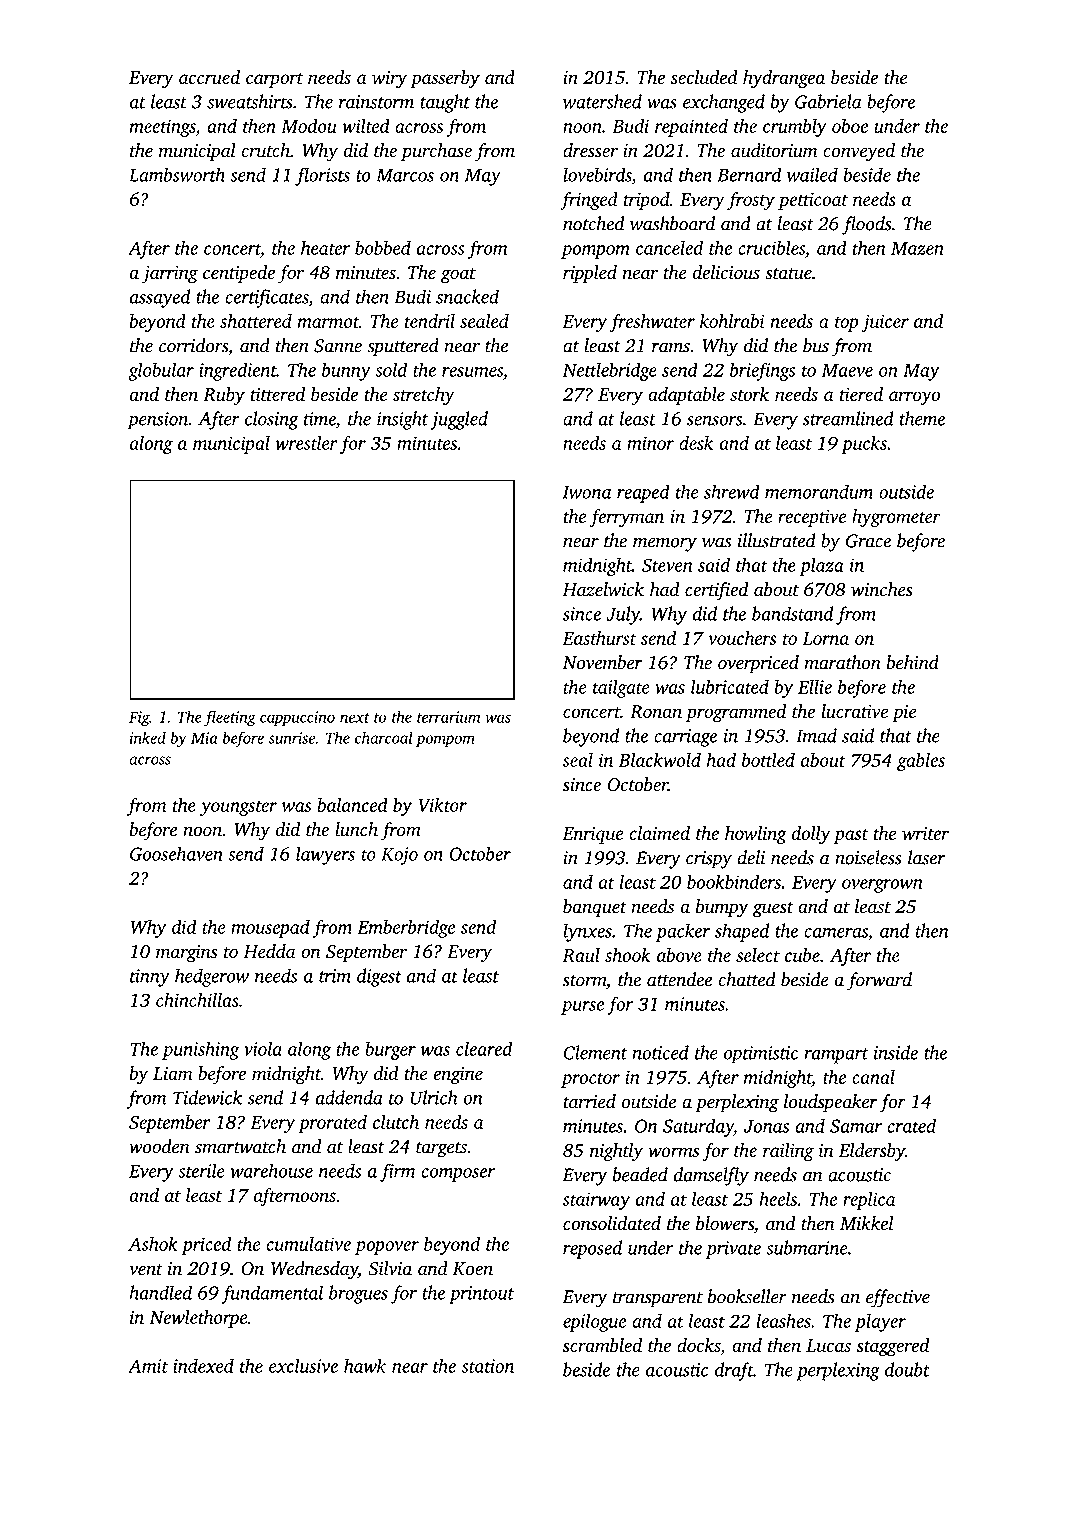  I want to click on wooden, so click(159, 1146).
